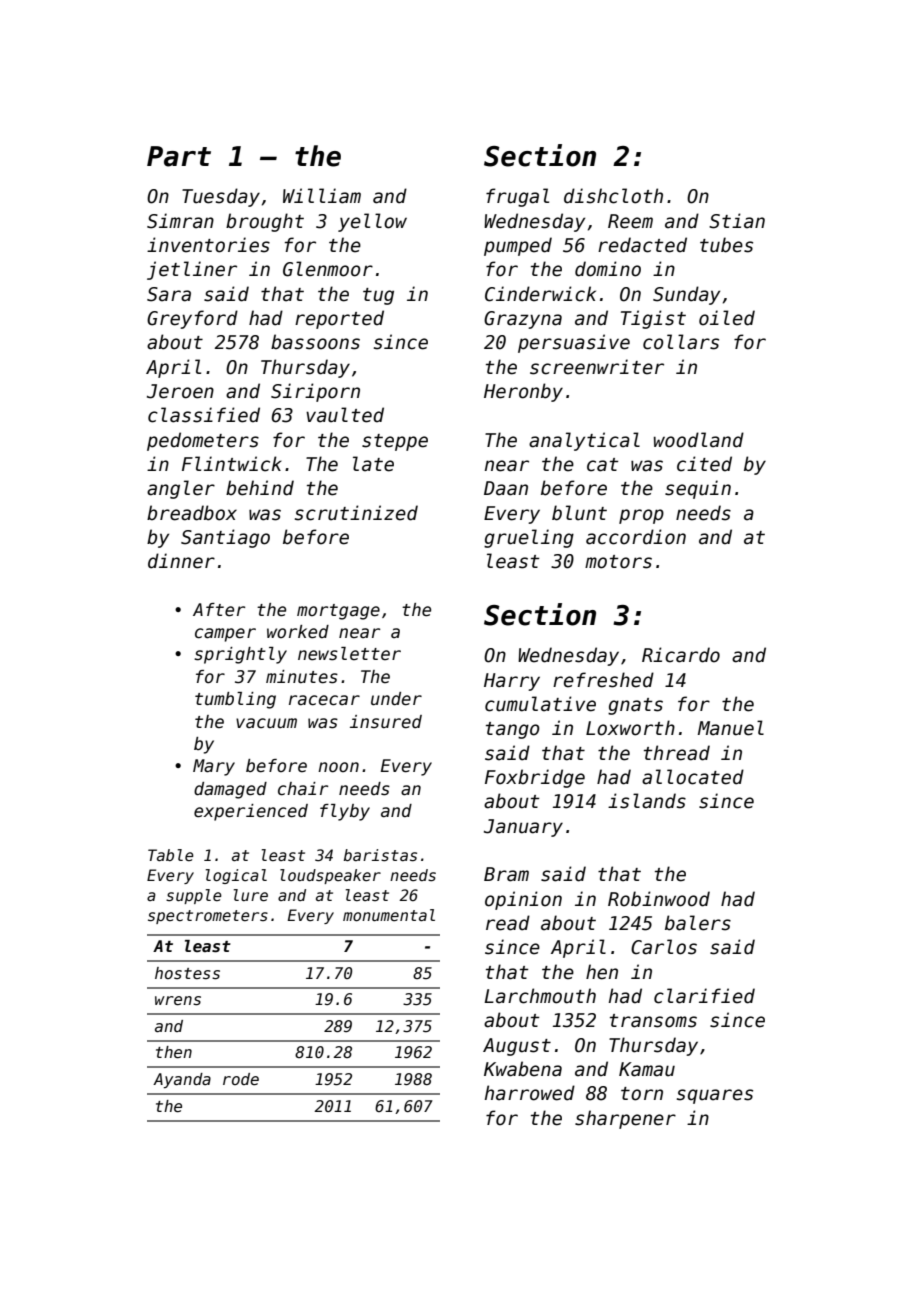  I want to click on Harry, so click(512, 682).
